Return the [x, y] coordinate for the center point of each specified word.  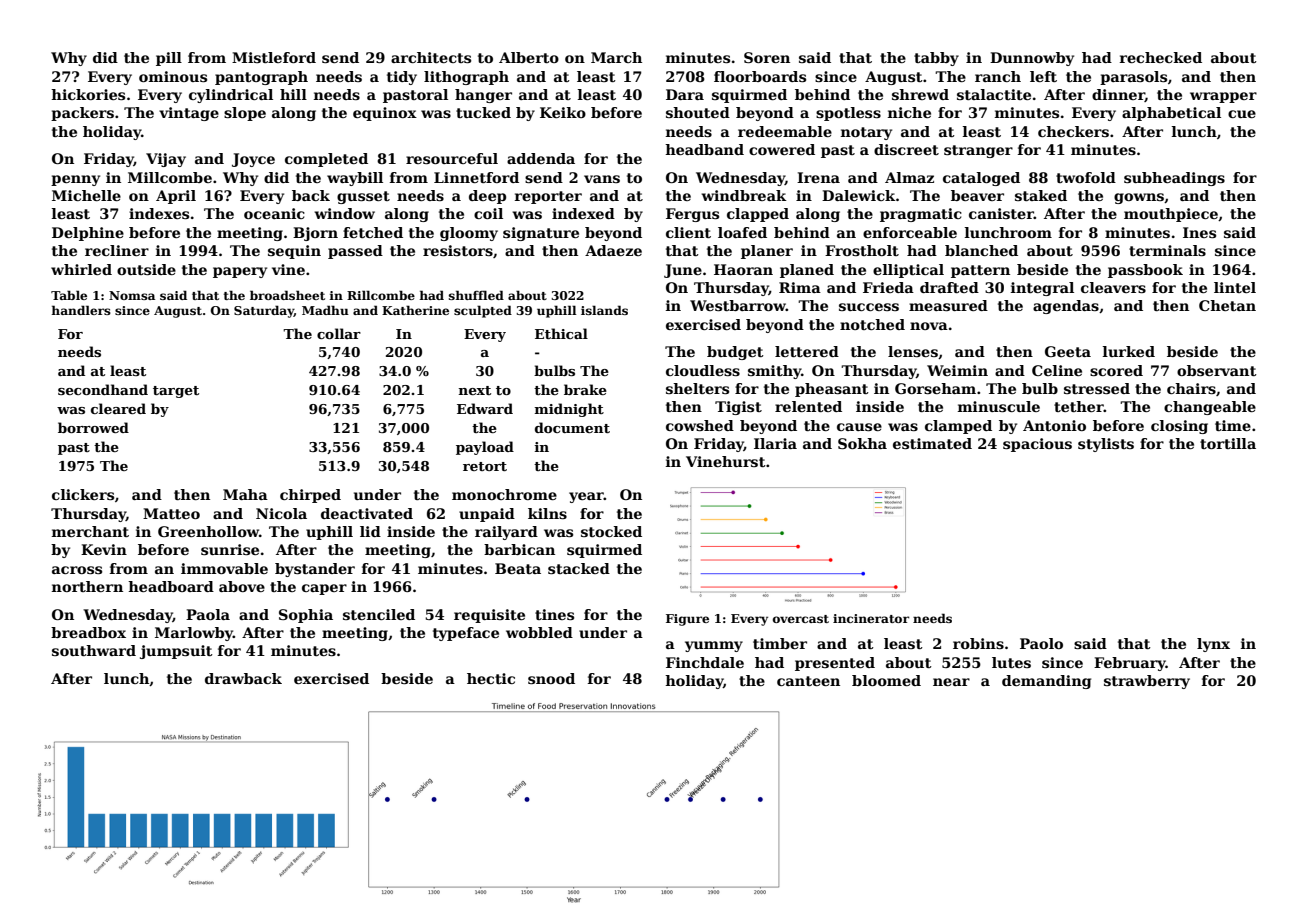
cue [1242, 114]
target [176, 392]
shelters [697, 388]
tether [1079, 406]
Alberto [529, 57]
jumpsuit [176, 652]
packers [82, 114]
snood [551, 678]
